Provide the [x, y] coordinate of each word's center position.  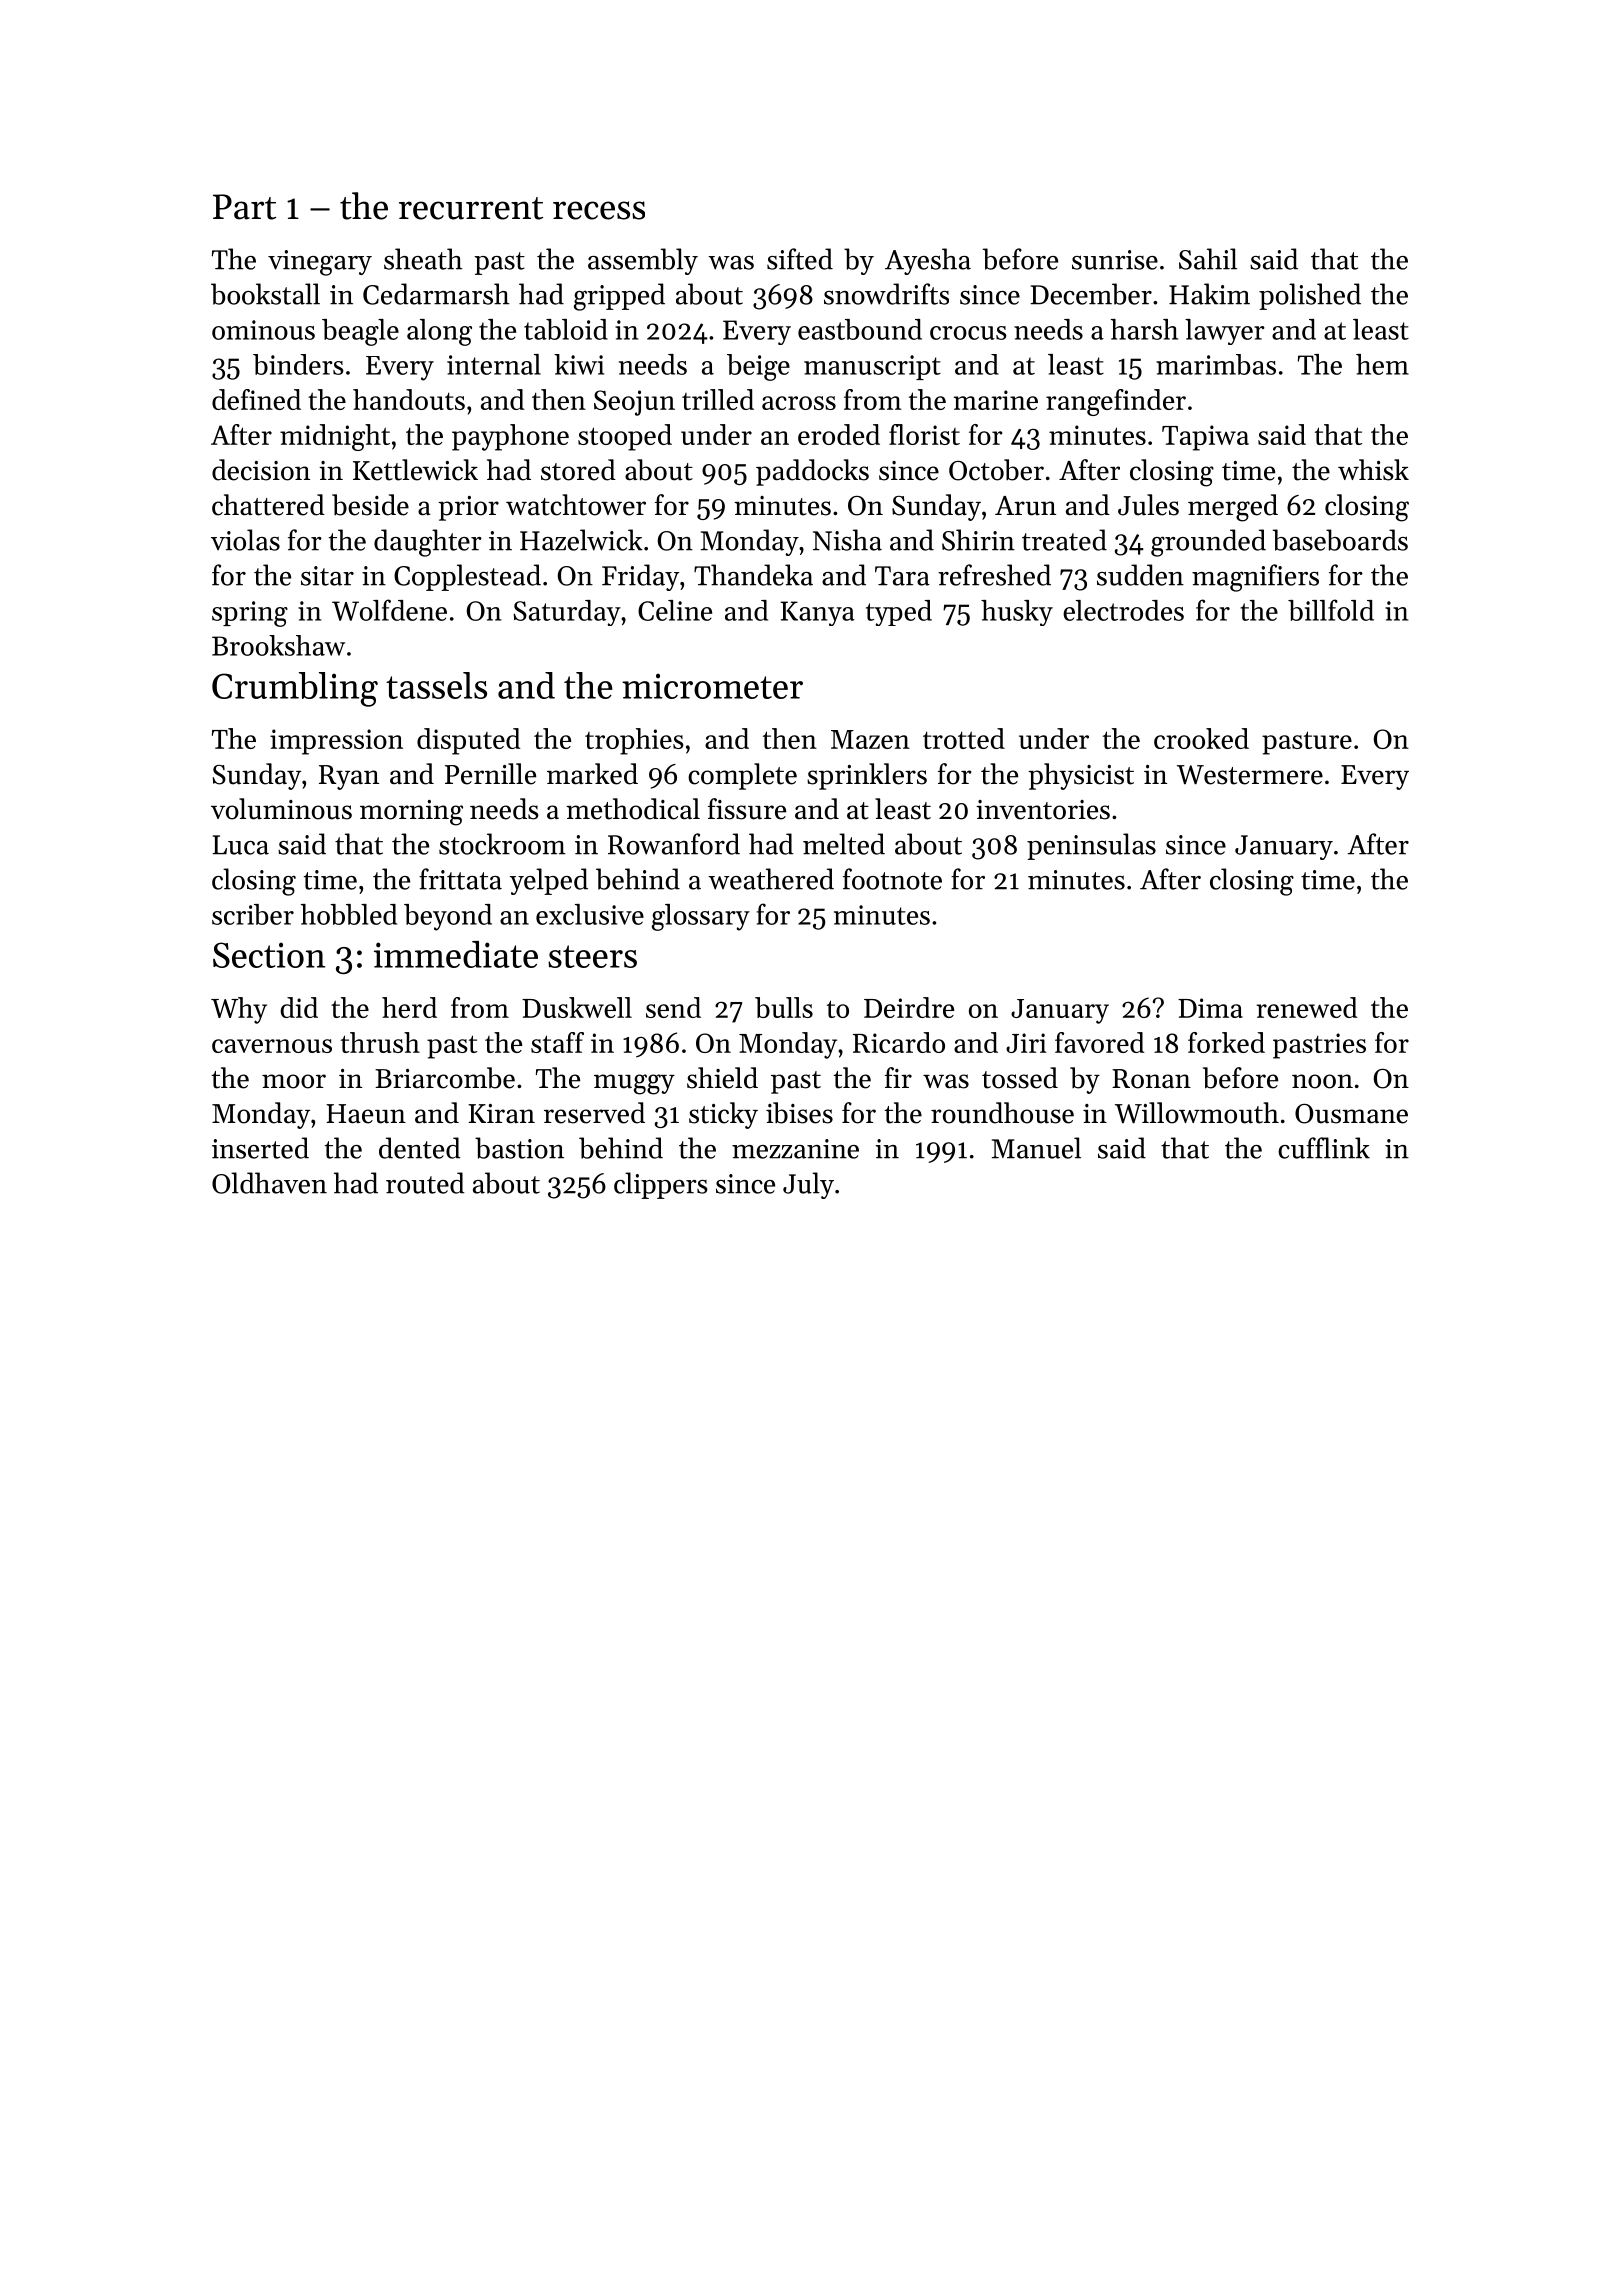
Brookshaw [278, 645]
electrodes [1123, 610]
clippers [661, 1185]
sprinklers [867, 776]
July [808, 1185]
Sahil [1208, 259]
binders [298, 364]
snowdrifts [886, 294]
